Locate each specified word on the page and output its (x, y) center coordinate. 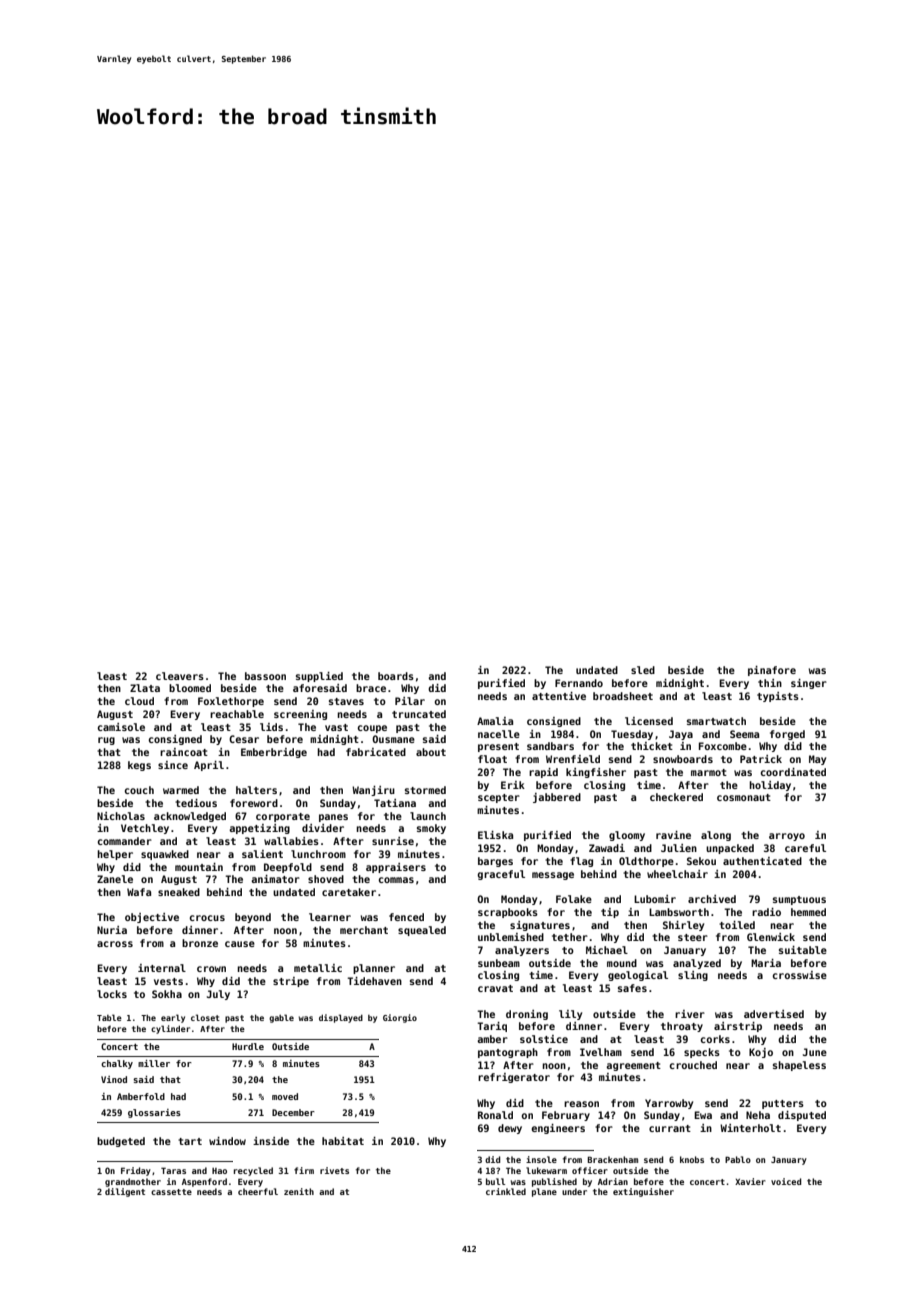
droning (527, 1015)
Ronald (495, 1115)
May (817, 760)
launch (428, 816)
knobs (692, 1159)
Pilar (410, 701)
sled (643, 670)
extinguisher (643, 1192)
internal (162, 968)
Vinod (114, 1079)
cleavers (180, 676)
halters (256, 790)
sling (693, 976)
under (574, 1191)
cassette (171, 1192)
